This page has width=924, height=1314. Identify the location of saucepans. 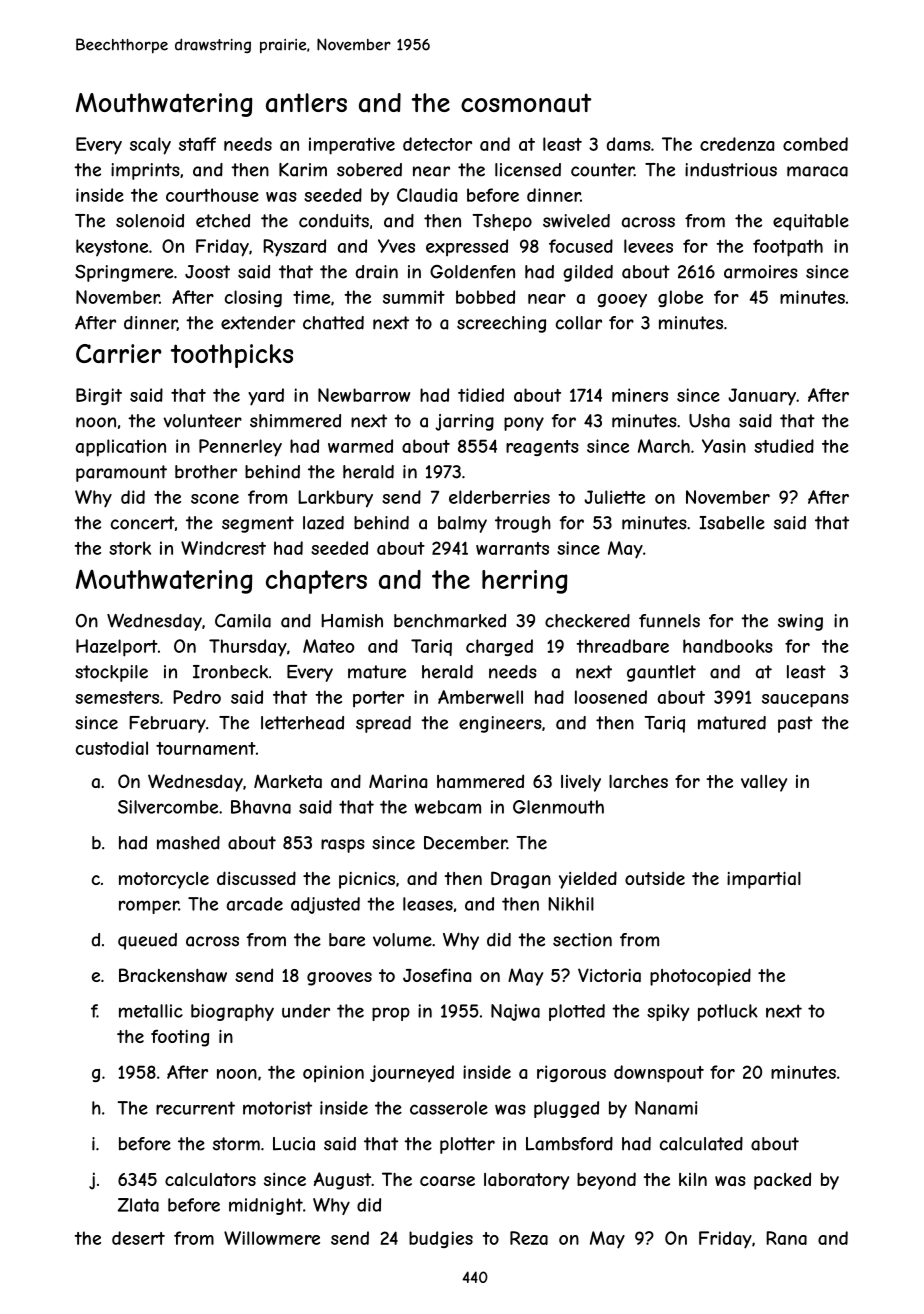
(805, 701).
